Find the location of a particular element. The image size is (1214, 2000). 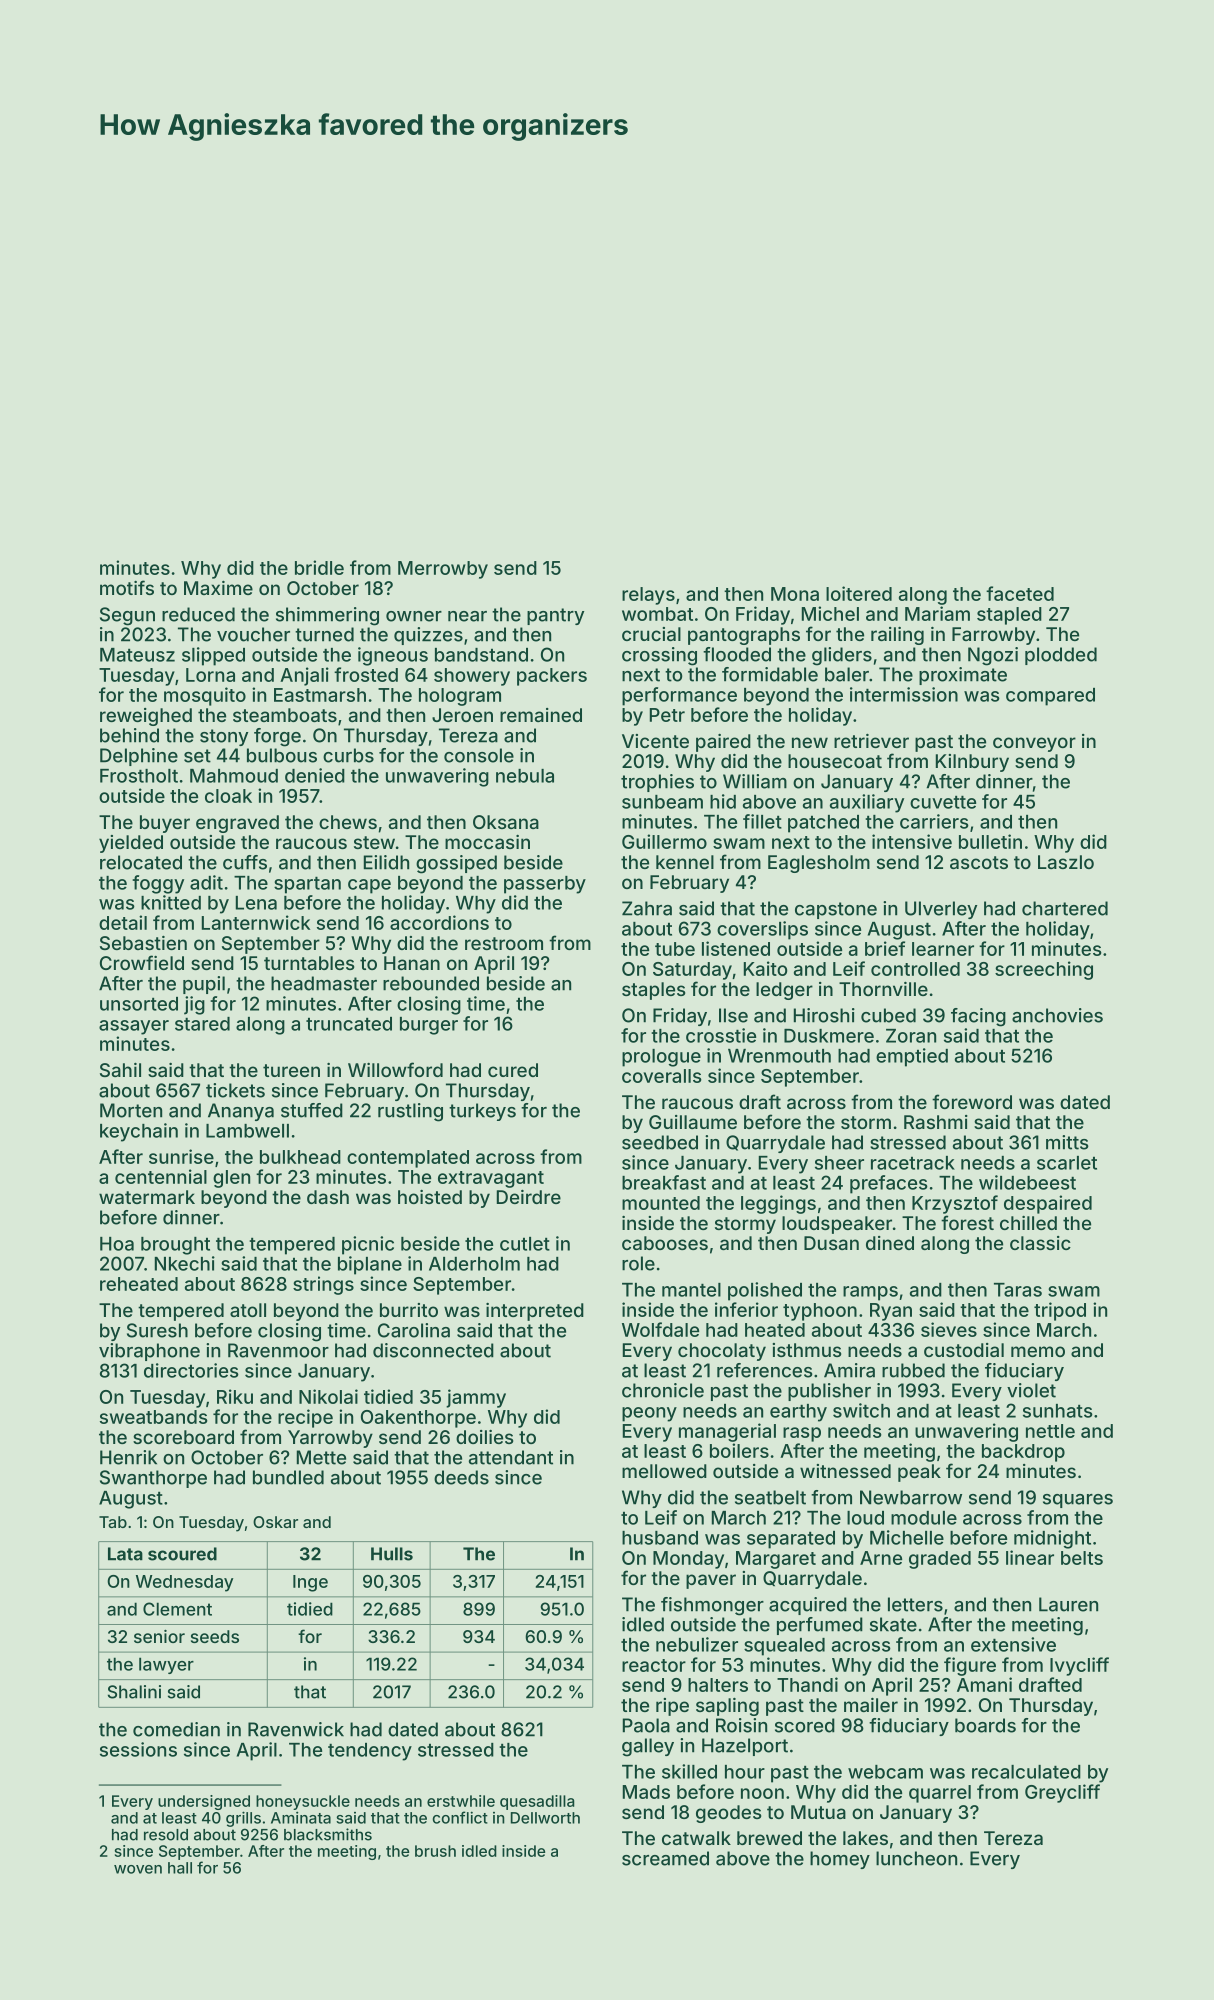

bulletin is located at coordinates (990, 841).
